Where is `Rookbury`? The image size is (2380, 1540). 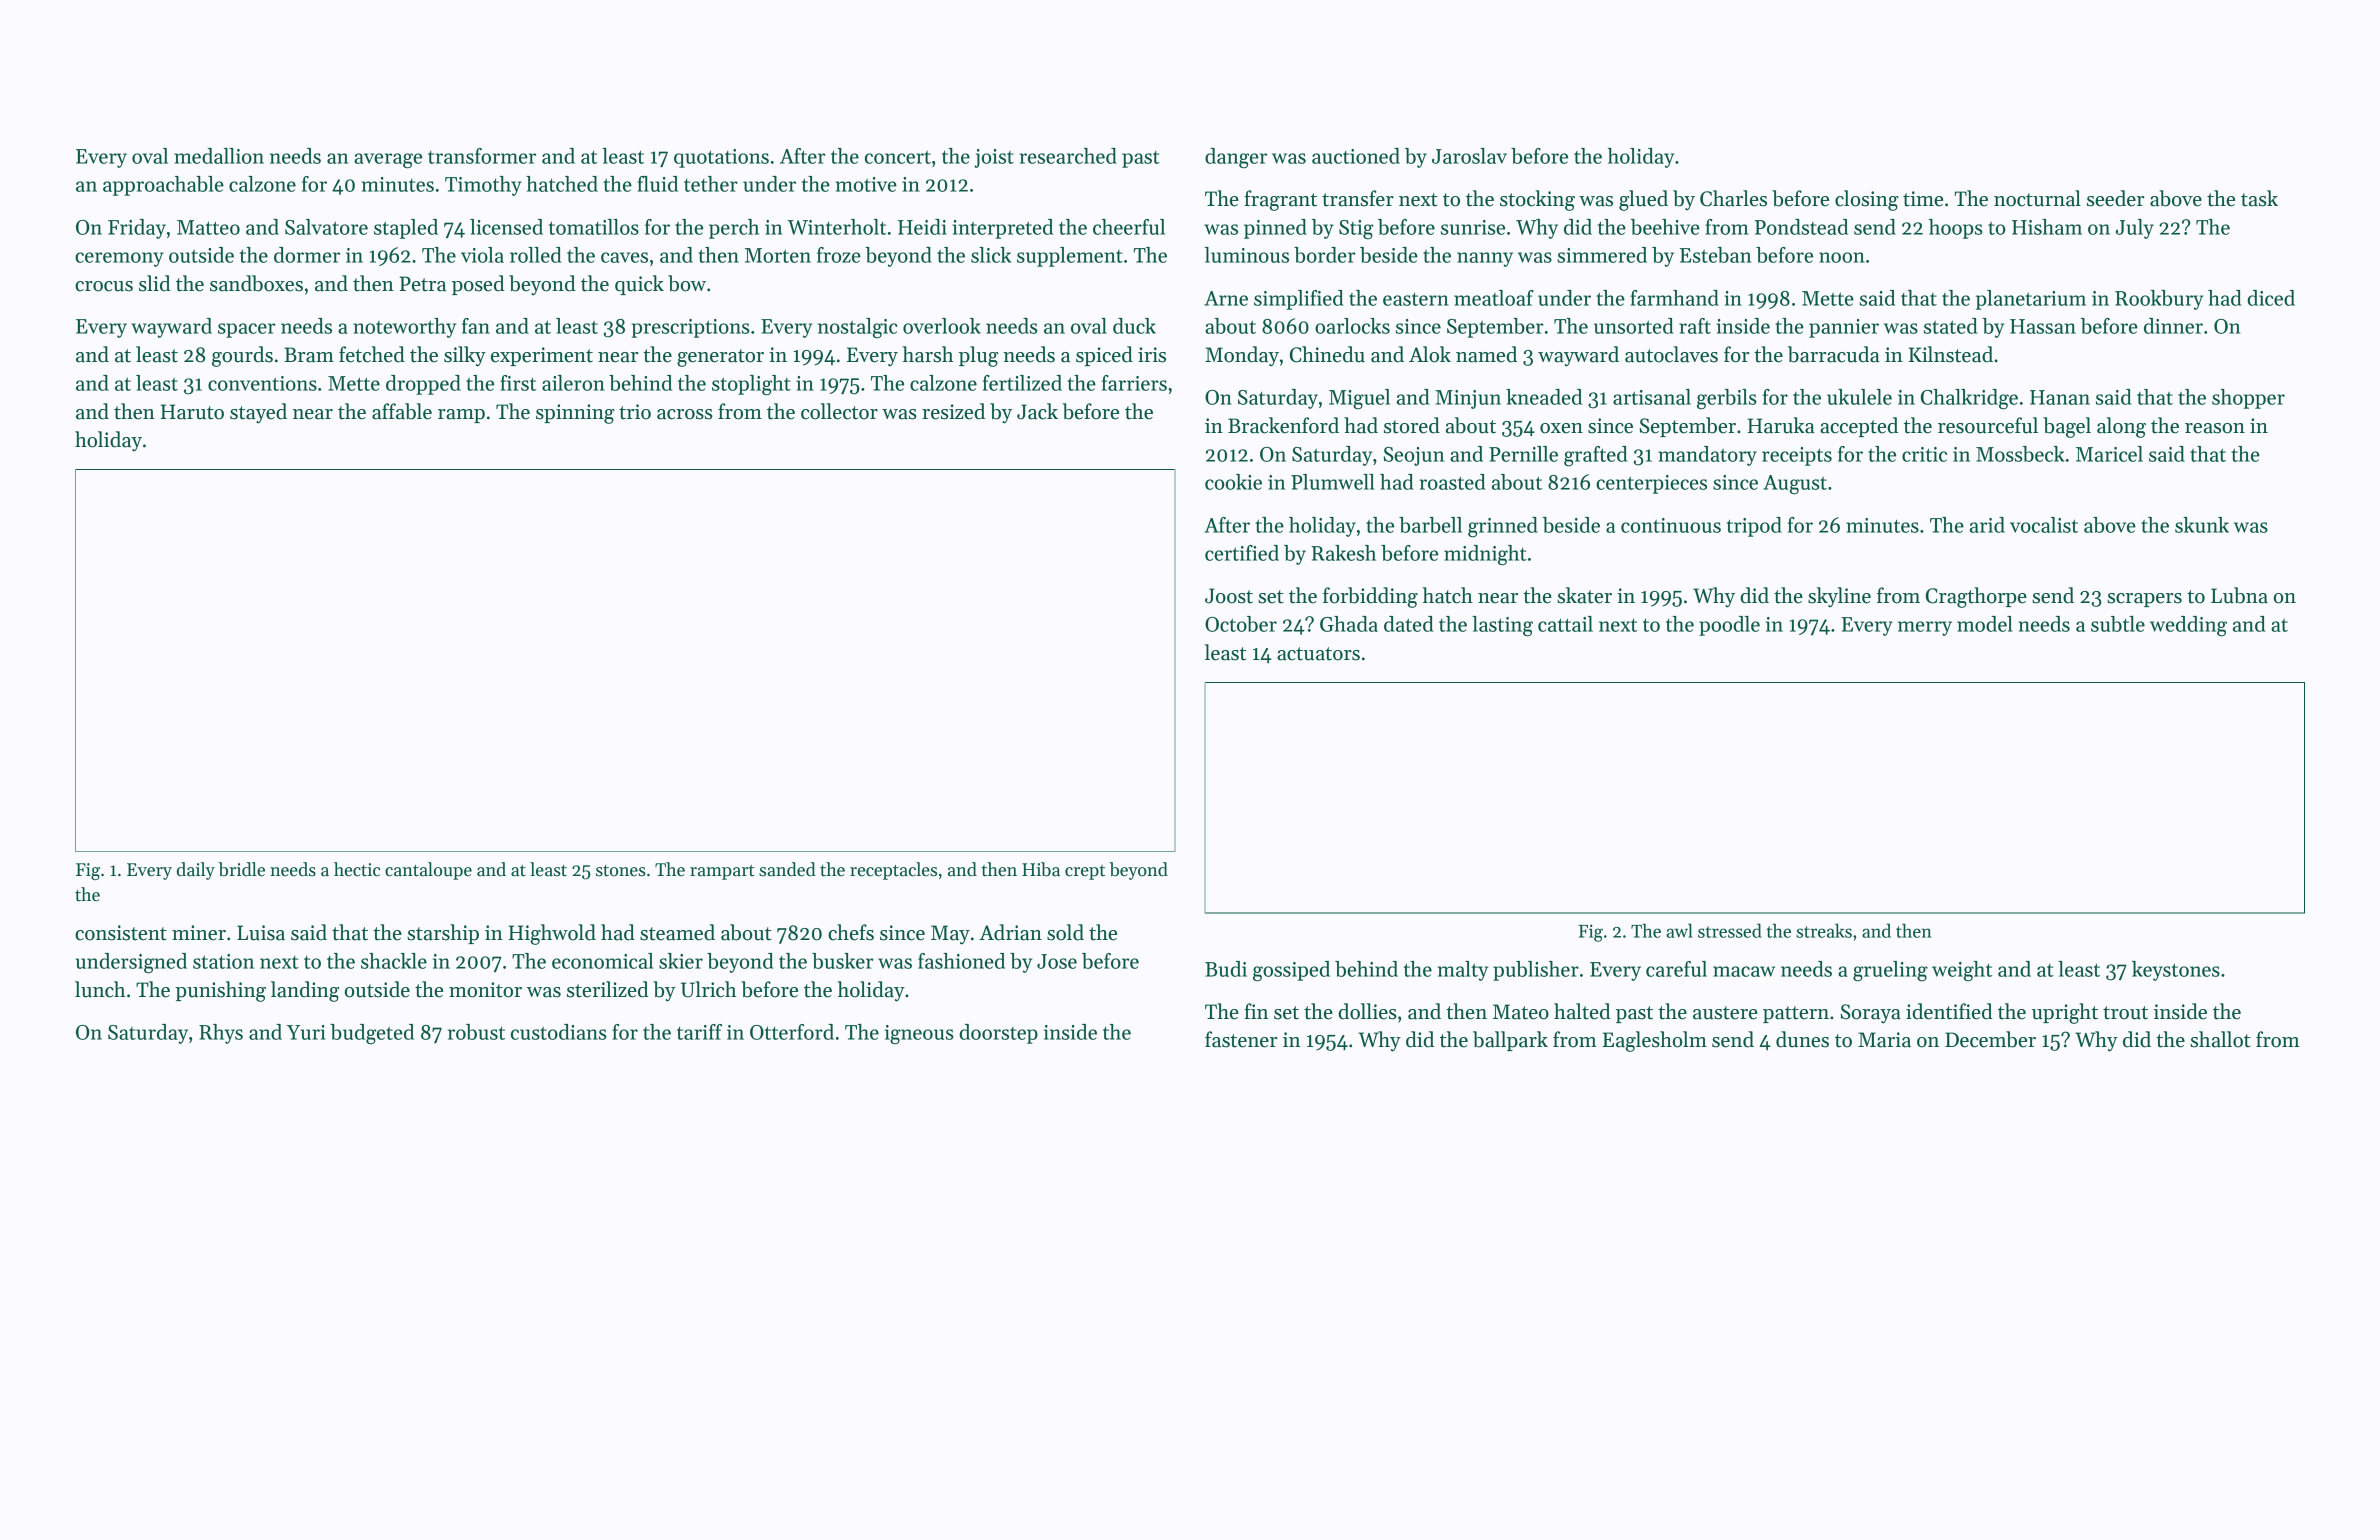
Rookbury is located at coordinates (2159, 300).
